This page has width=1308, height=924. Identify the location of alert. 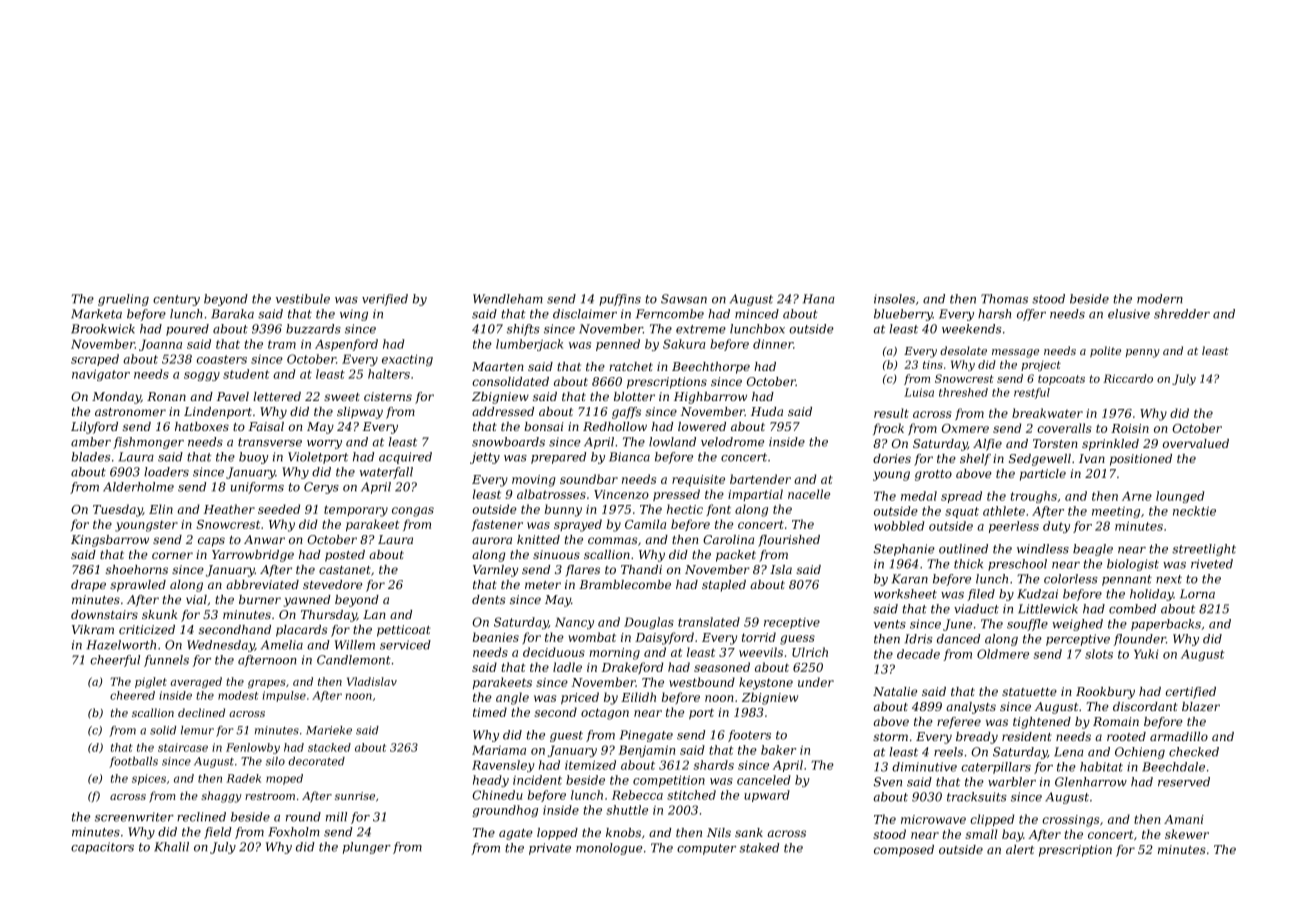
(1020, 849).
